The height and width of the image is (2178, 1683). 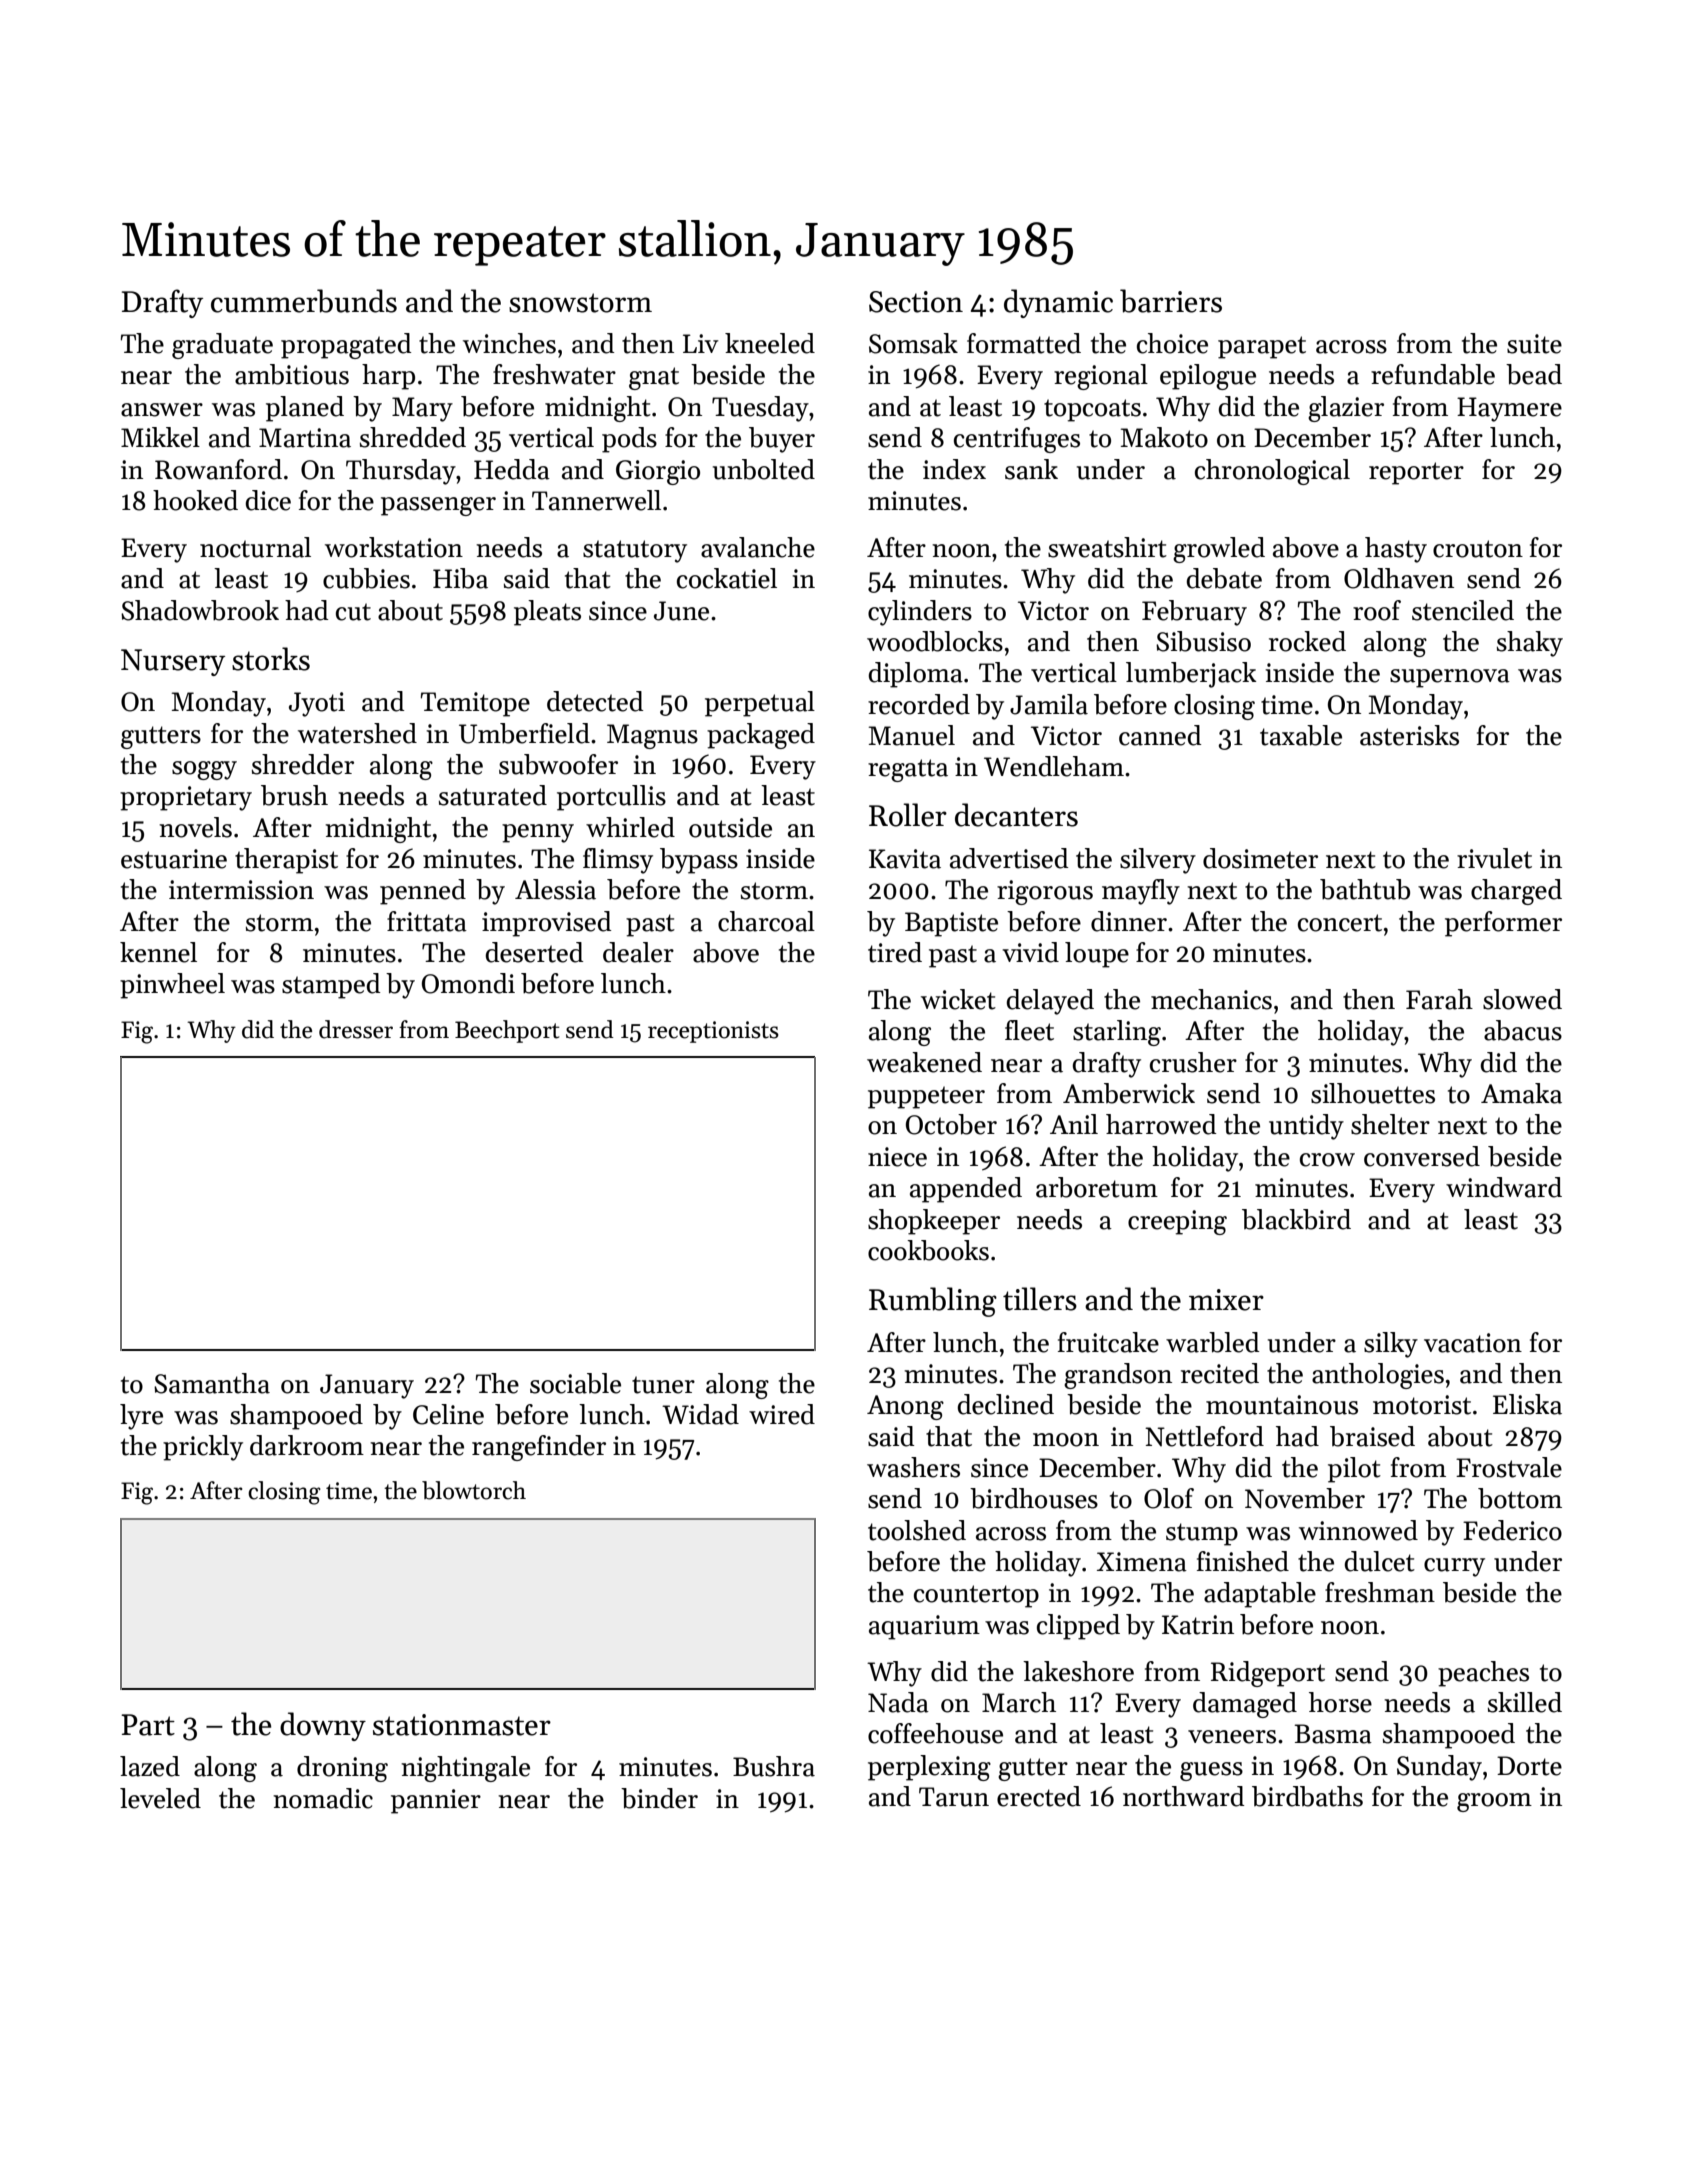 What do you see at coordinates (1097, 1187) in the image?
I see `arboretum` at bounding box center [1097, 1187].
